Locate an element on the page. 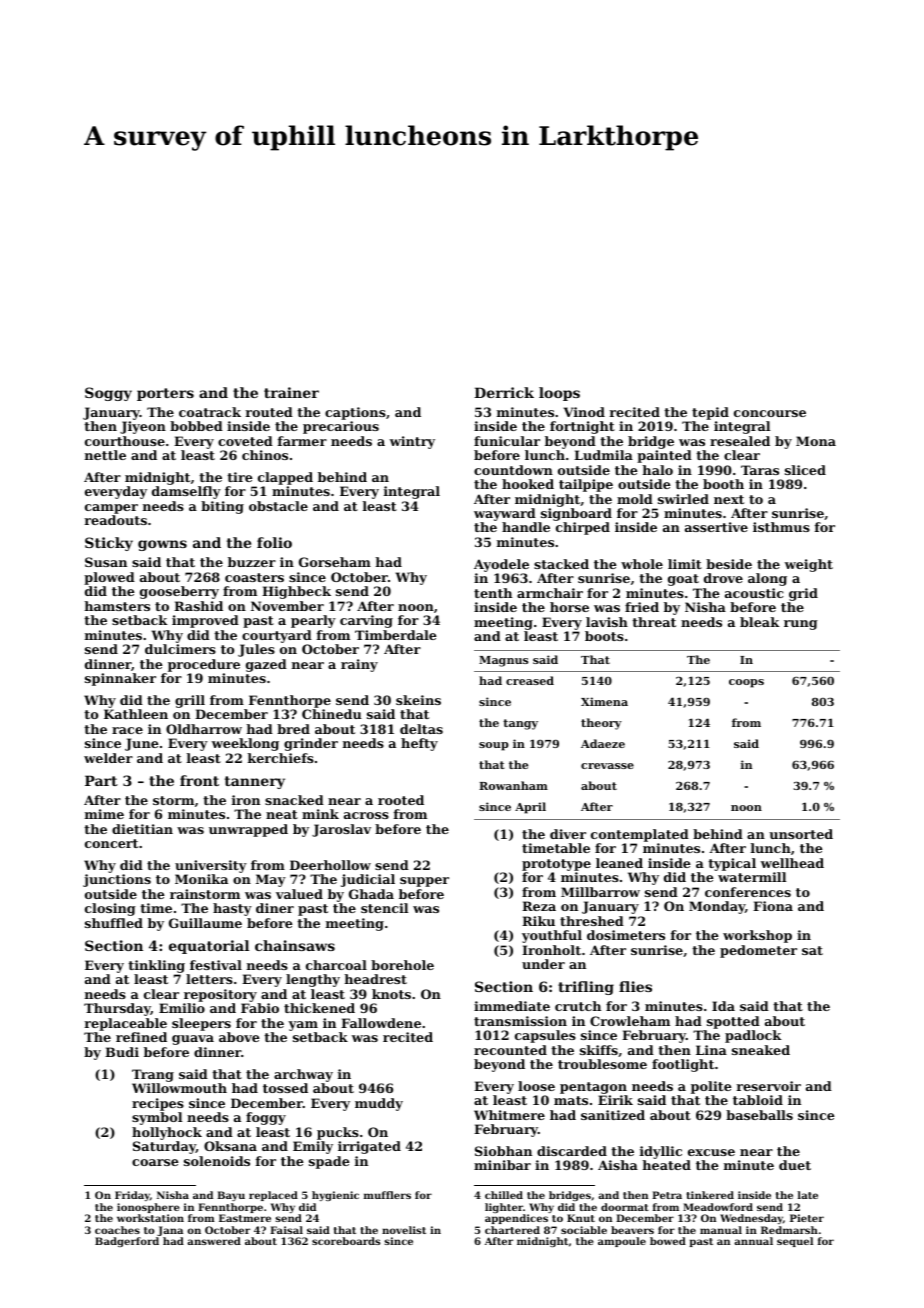  manual is located at coordinates (721, 1230).
